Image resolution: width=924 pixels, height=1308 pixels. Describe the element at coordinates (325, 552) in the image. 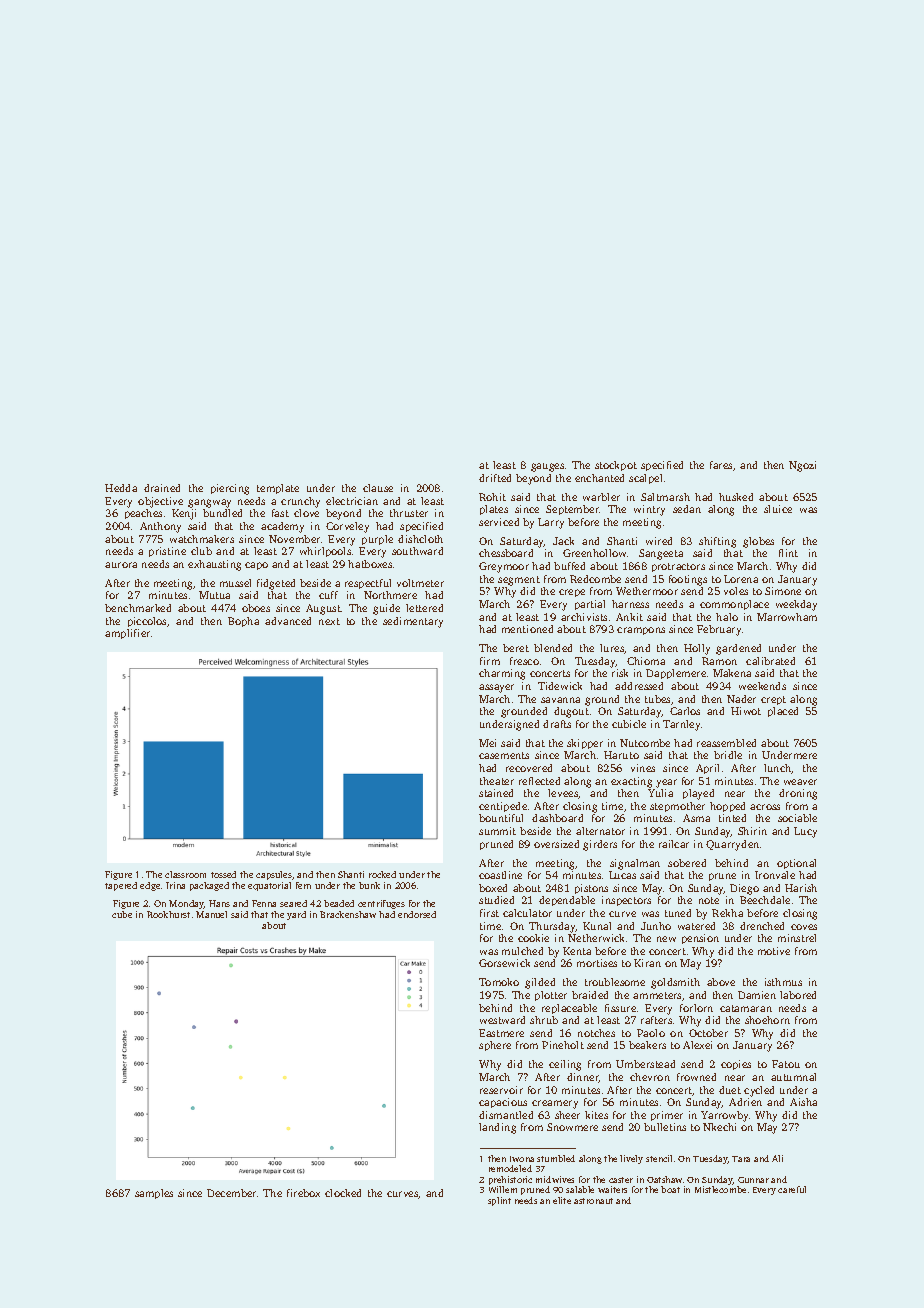

I see `whirlpools` at that location.
